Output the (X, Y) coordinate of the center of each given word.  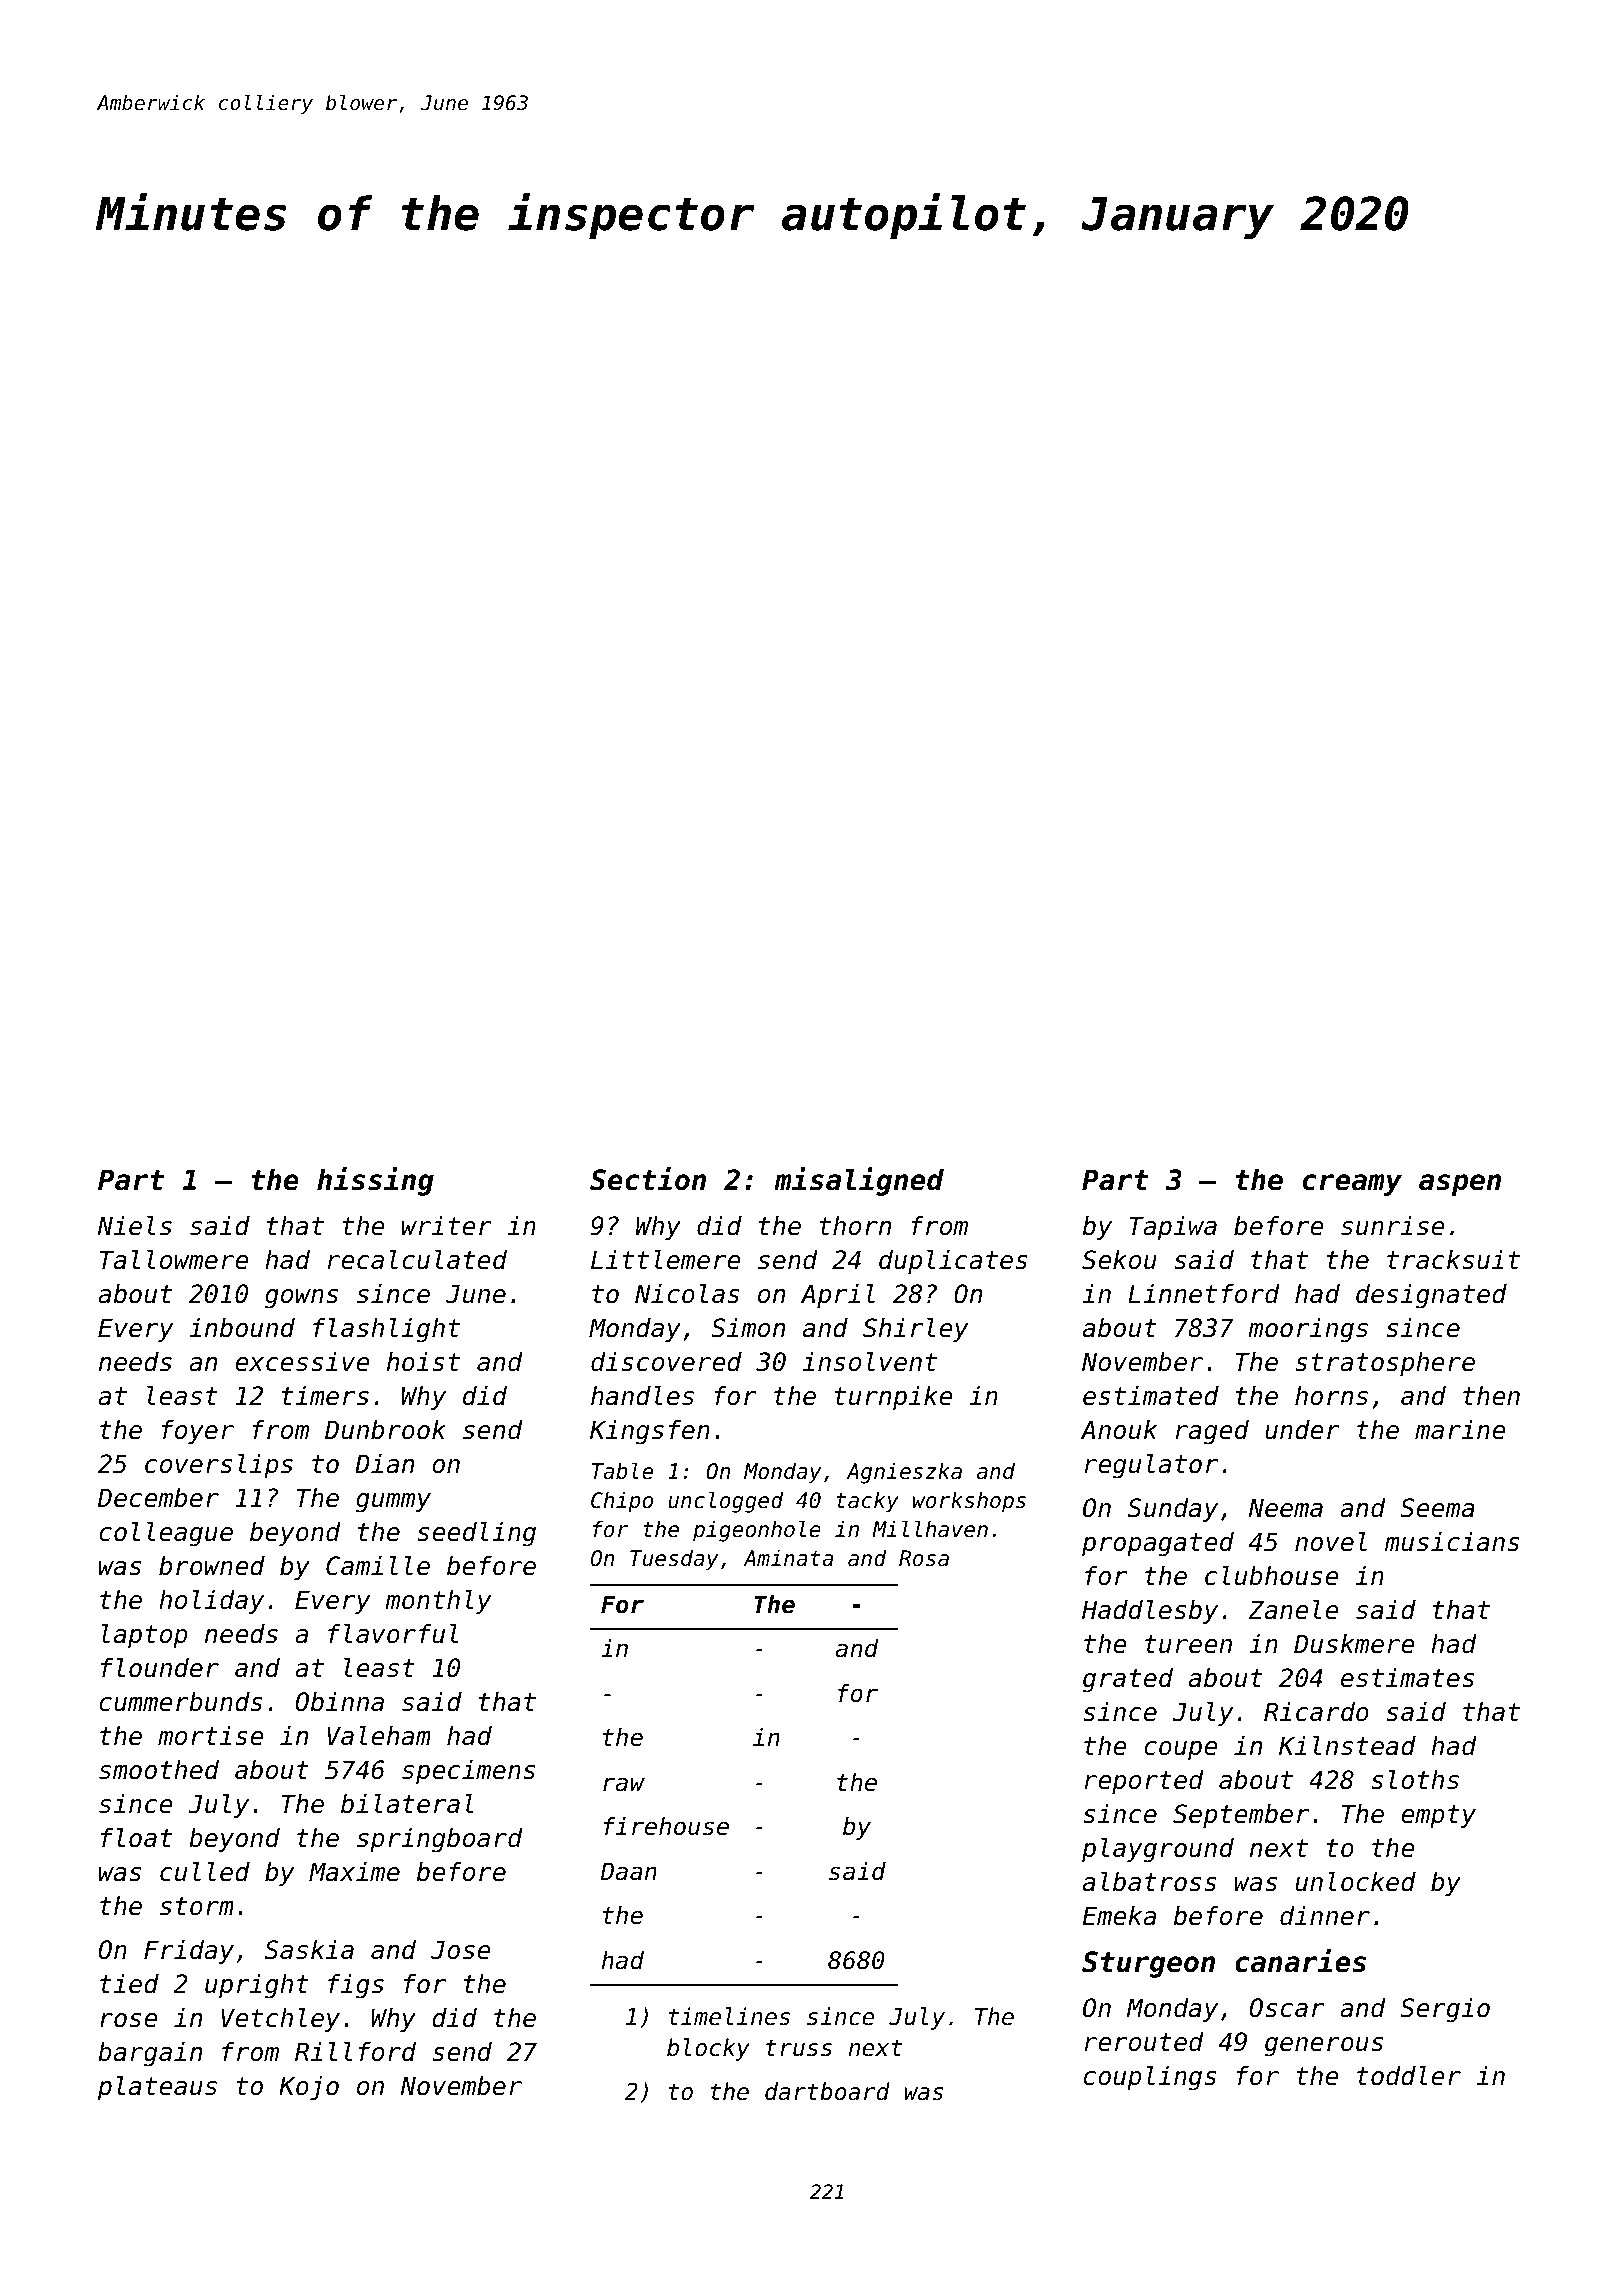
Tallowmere (174, 1259)
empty (1438, 1816)
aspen (1460, 1185)
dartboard (827, 2091)
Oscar (1287, 2008)
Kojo (309, 2088)
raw (624, 1784)
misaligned (859, 1181)
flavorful (393, 1633)
